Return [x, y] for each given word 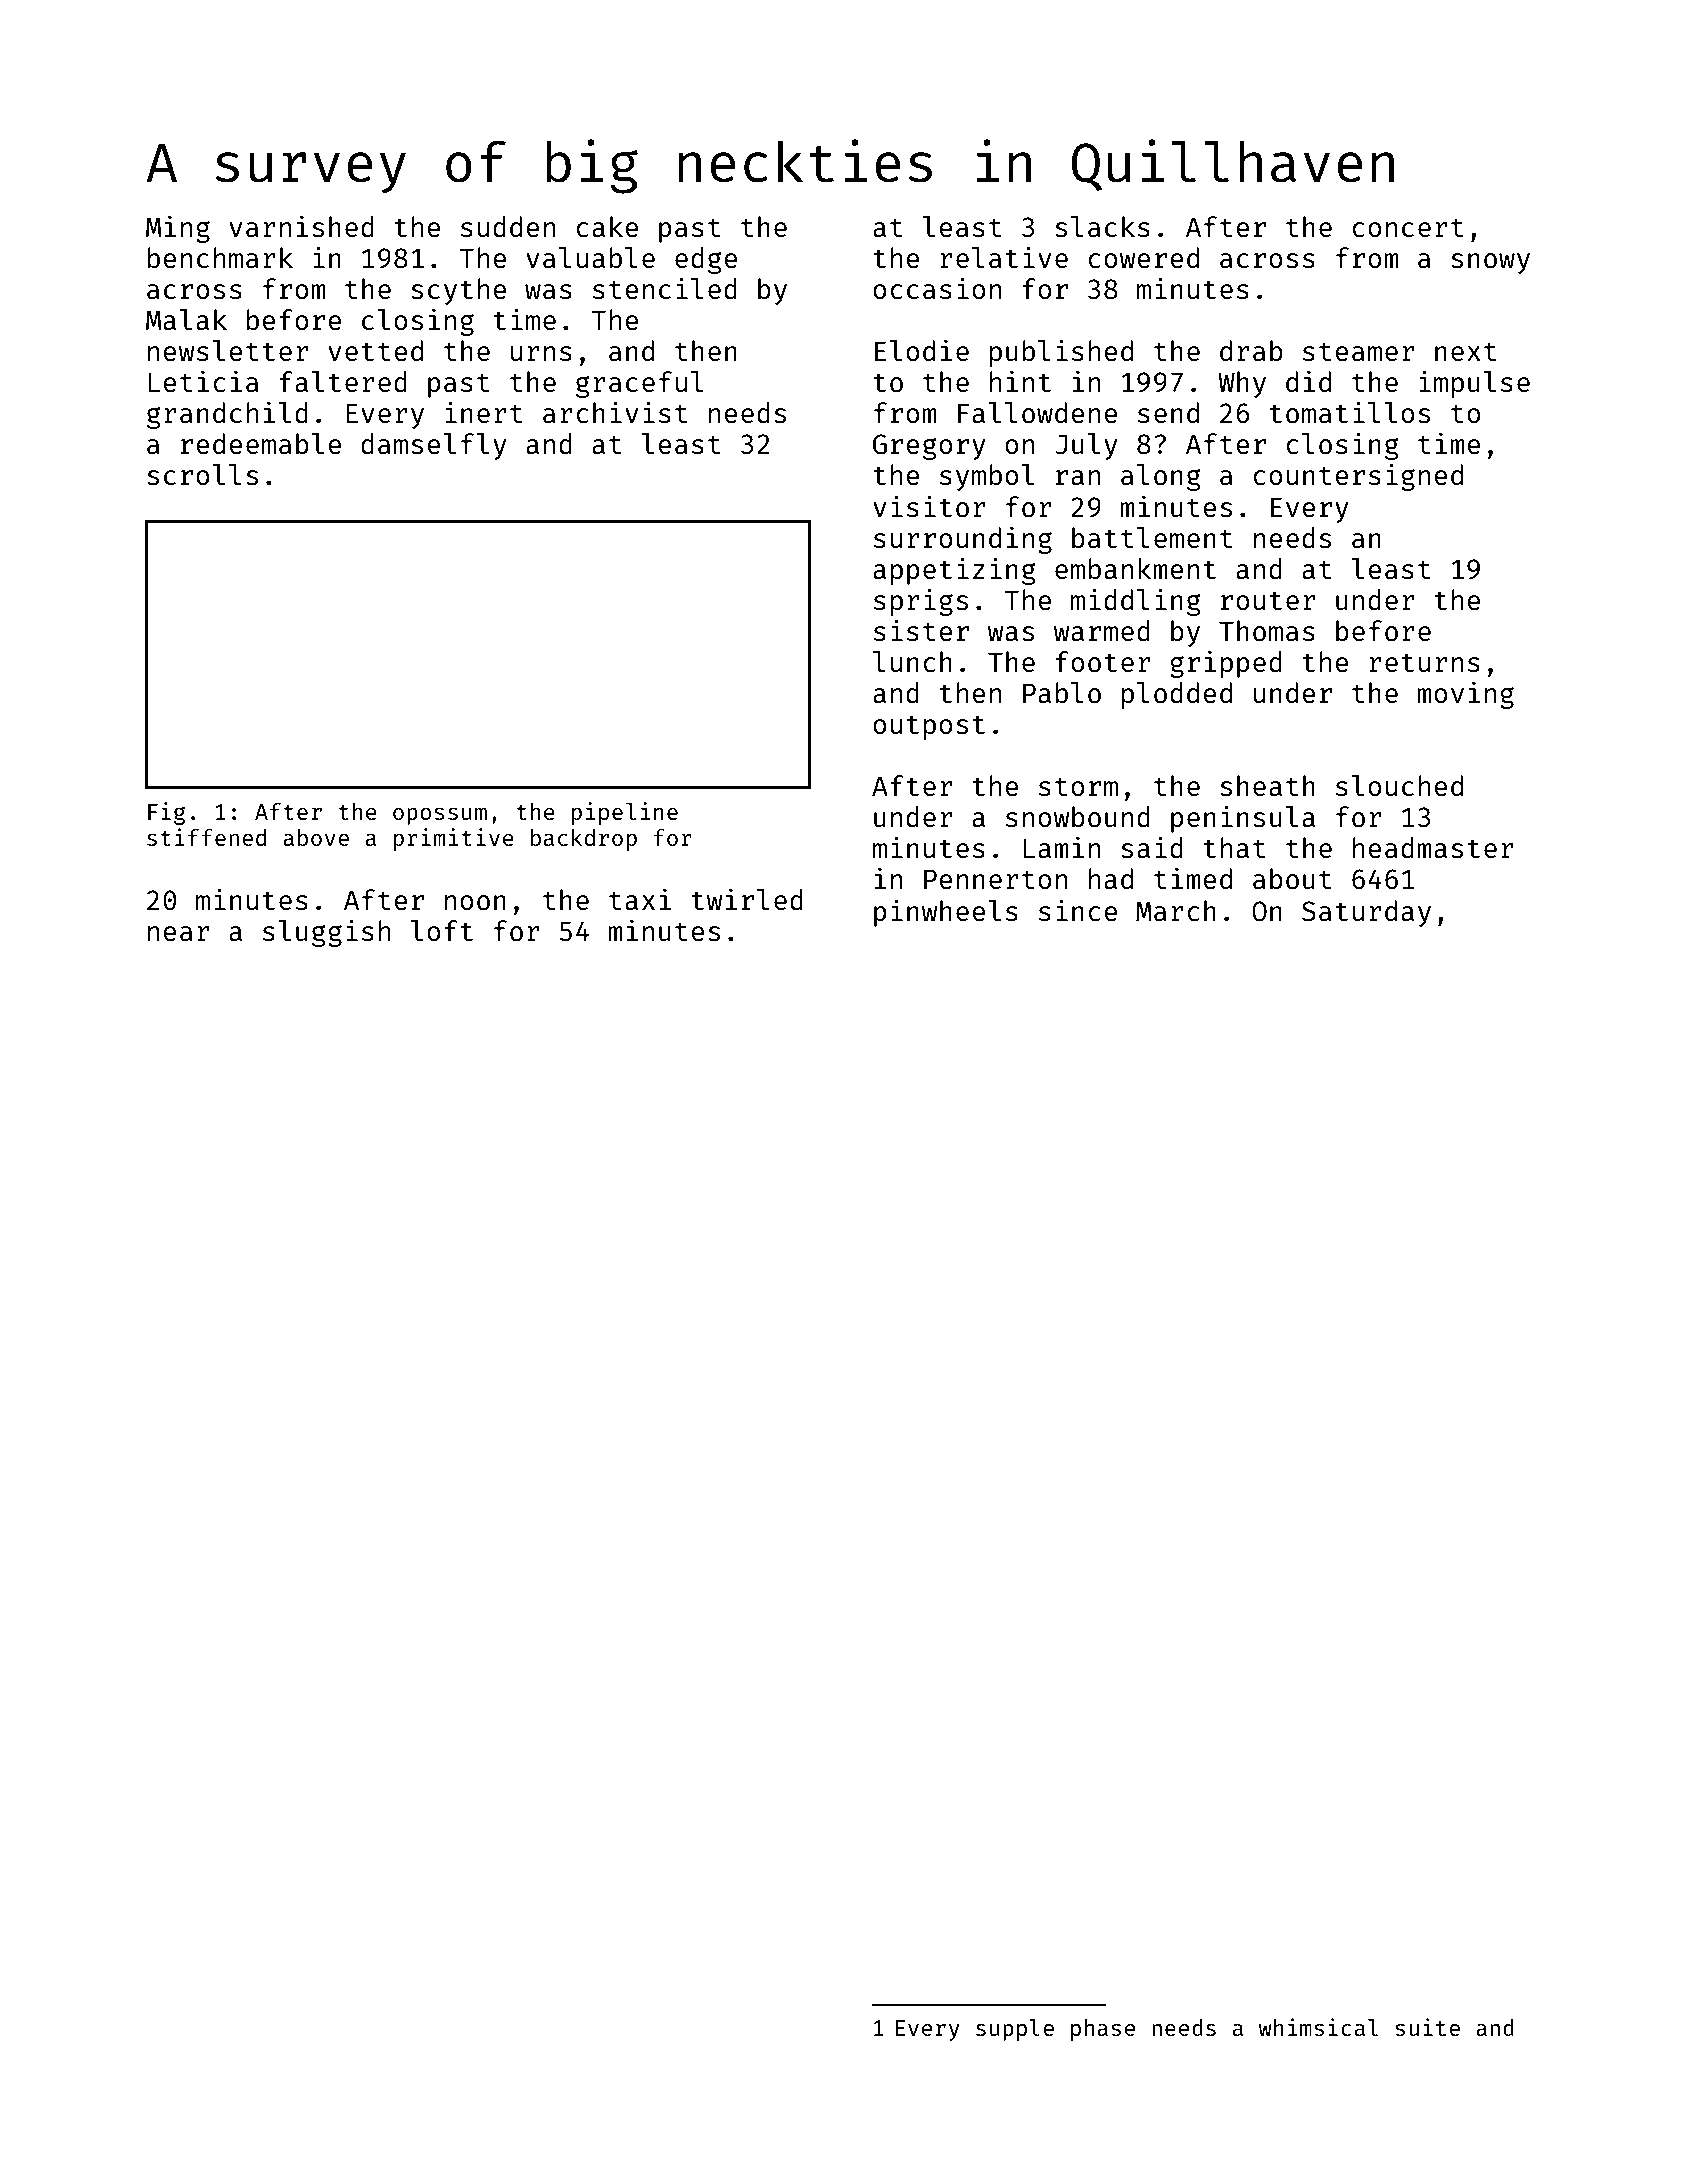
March [1176, 910]
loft [442, 930]
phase [1103, 2030]
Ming [178, 229]
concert [1408, 228]
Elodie [922, 350]
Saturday [1366, 913]
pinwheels [946, 913]
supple [1015, 2030]
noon [475, 902]
